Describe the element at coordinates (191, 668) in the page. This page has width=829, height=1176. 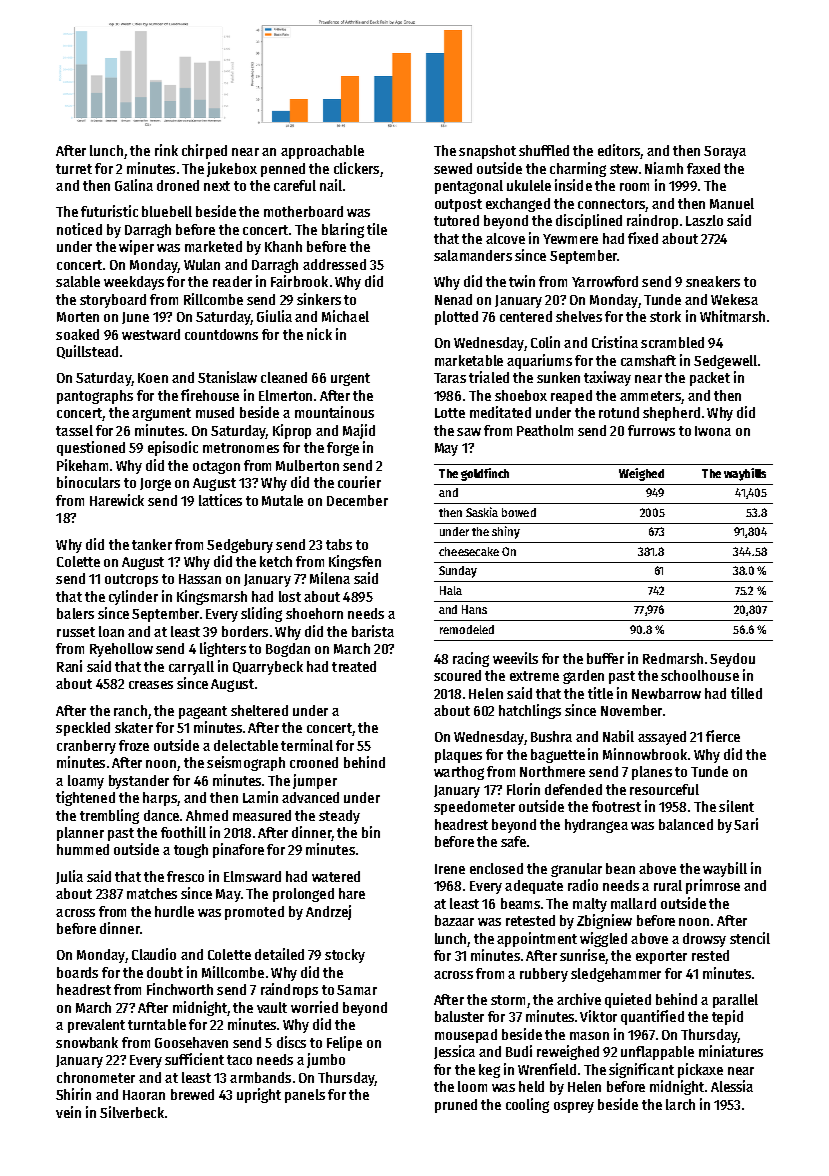
I see `carryall` at that location.
